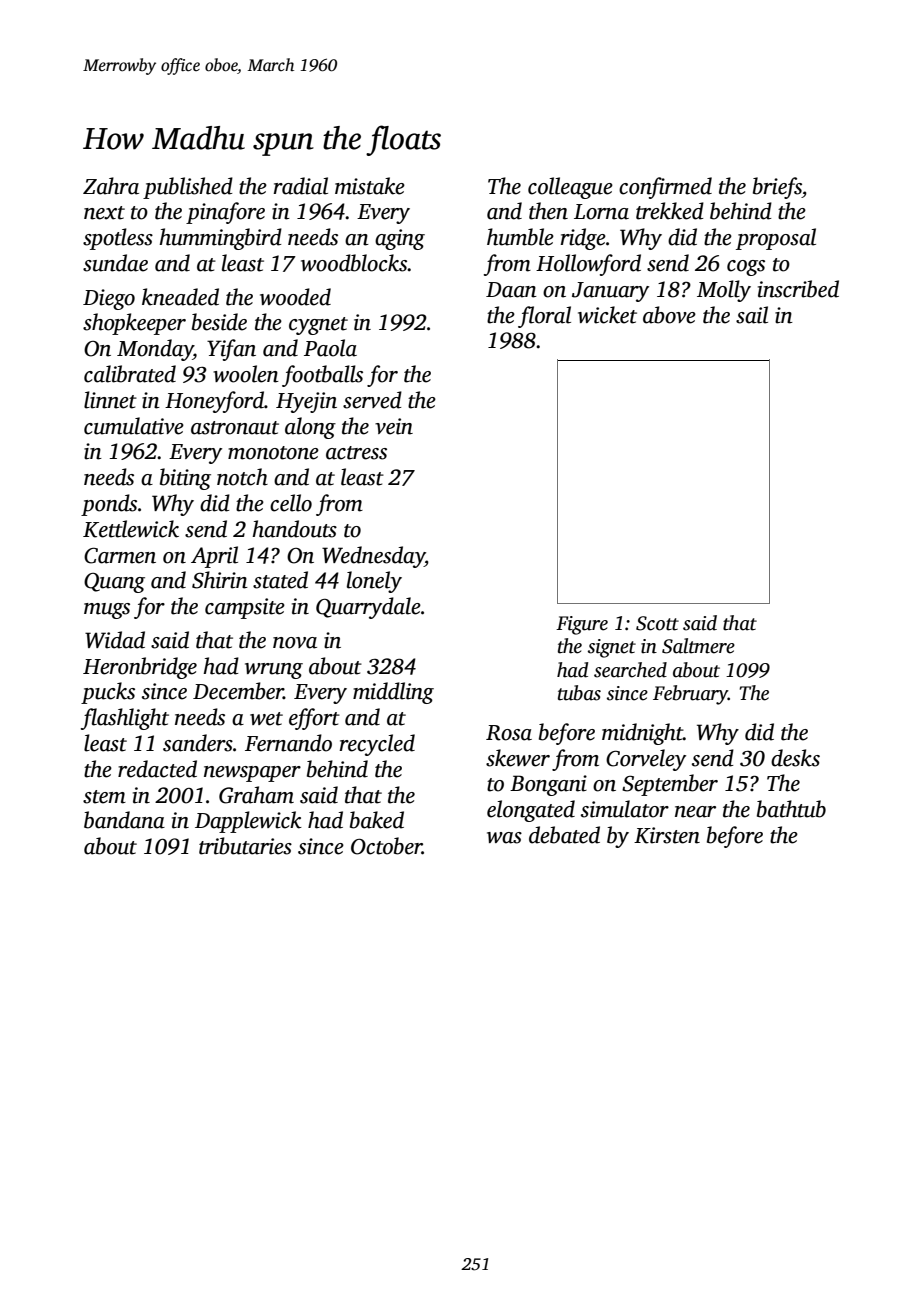 The image size is (924, 1314). I want to click on published, so click(188, 188).
